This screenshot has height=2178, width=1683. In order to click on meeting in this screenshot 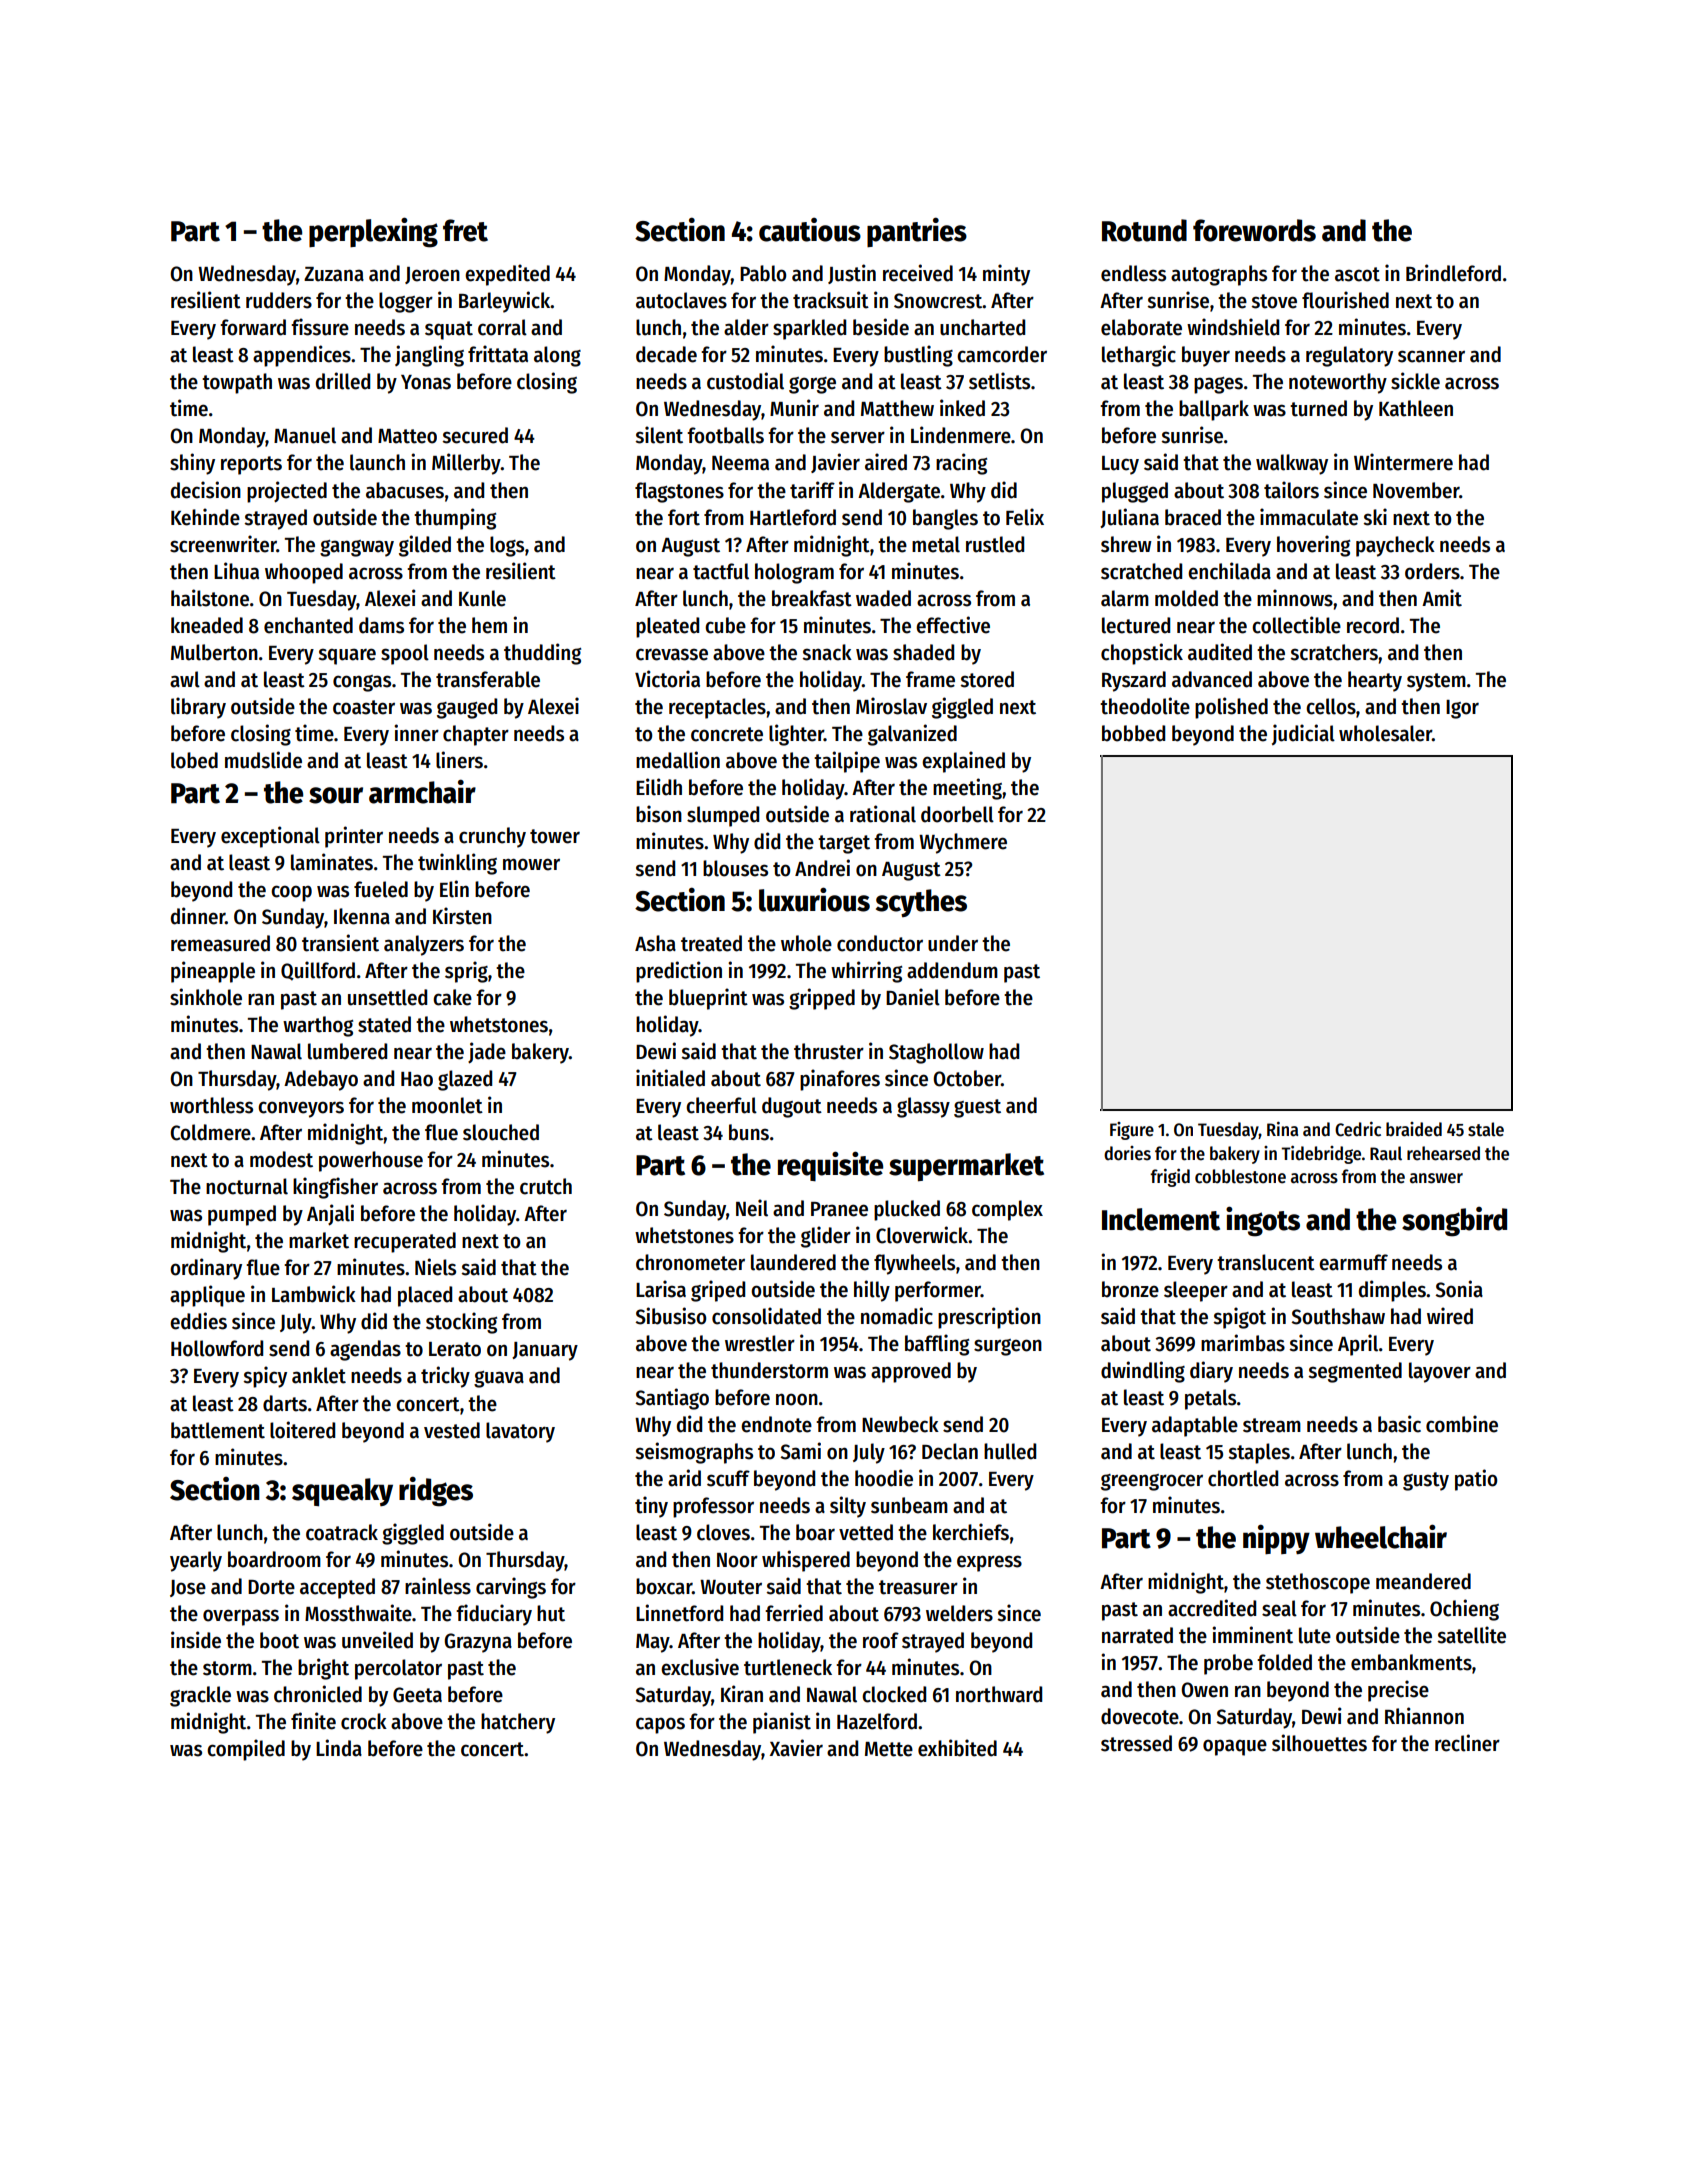, I will do `click(967, 789)`.
